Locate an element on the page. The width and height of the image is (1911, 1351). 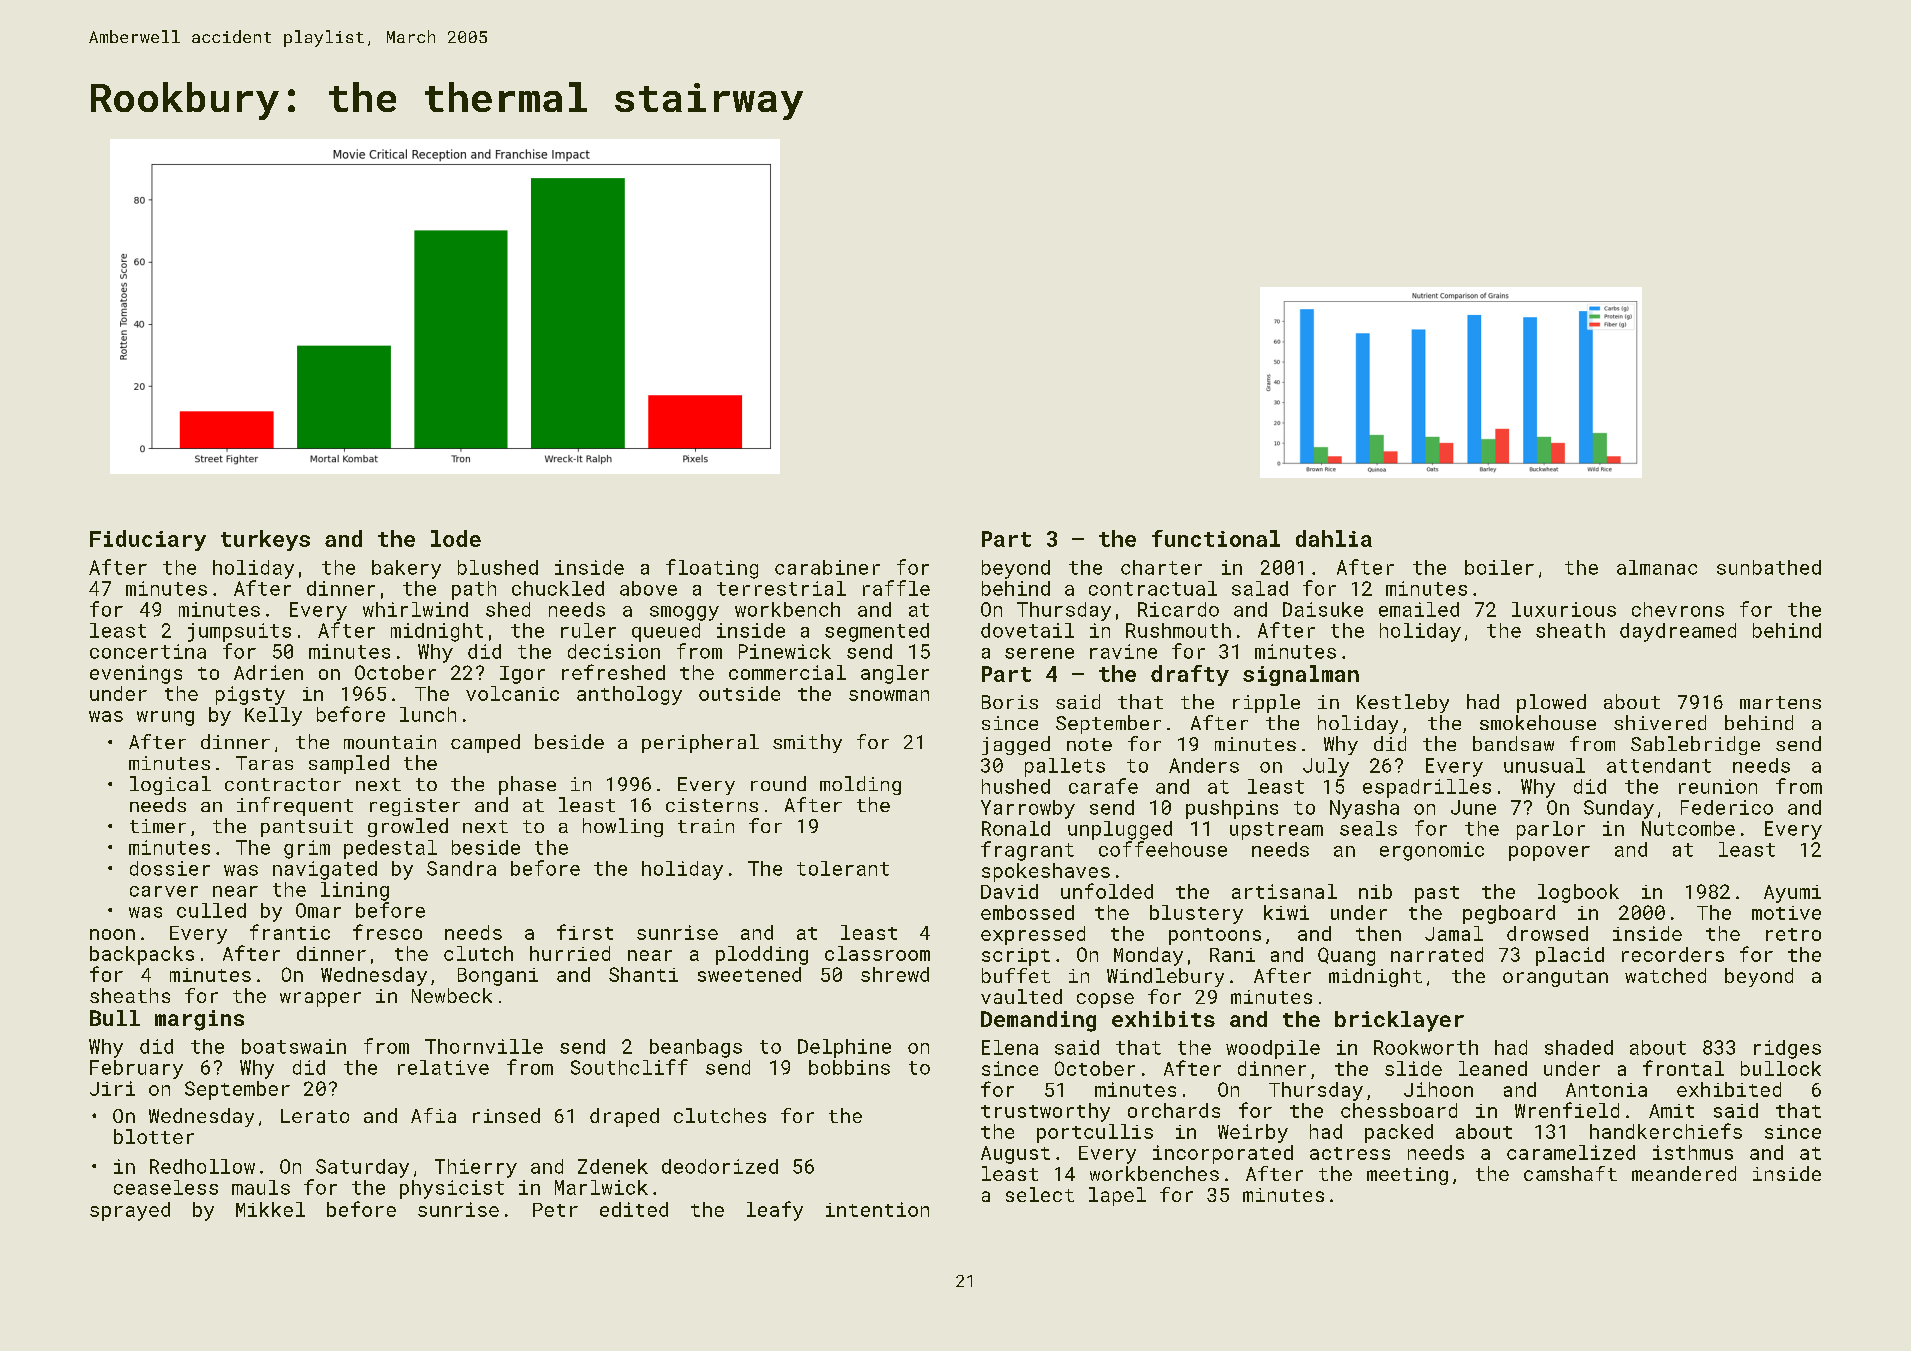
smoggy is located at coordinates (684, 613).
